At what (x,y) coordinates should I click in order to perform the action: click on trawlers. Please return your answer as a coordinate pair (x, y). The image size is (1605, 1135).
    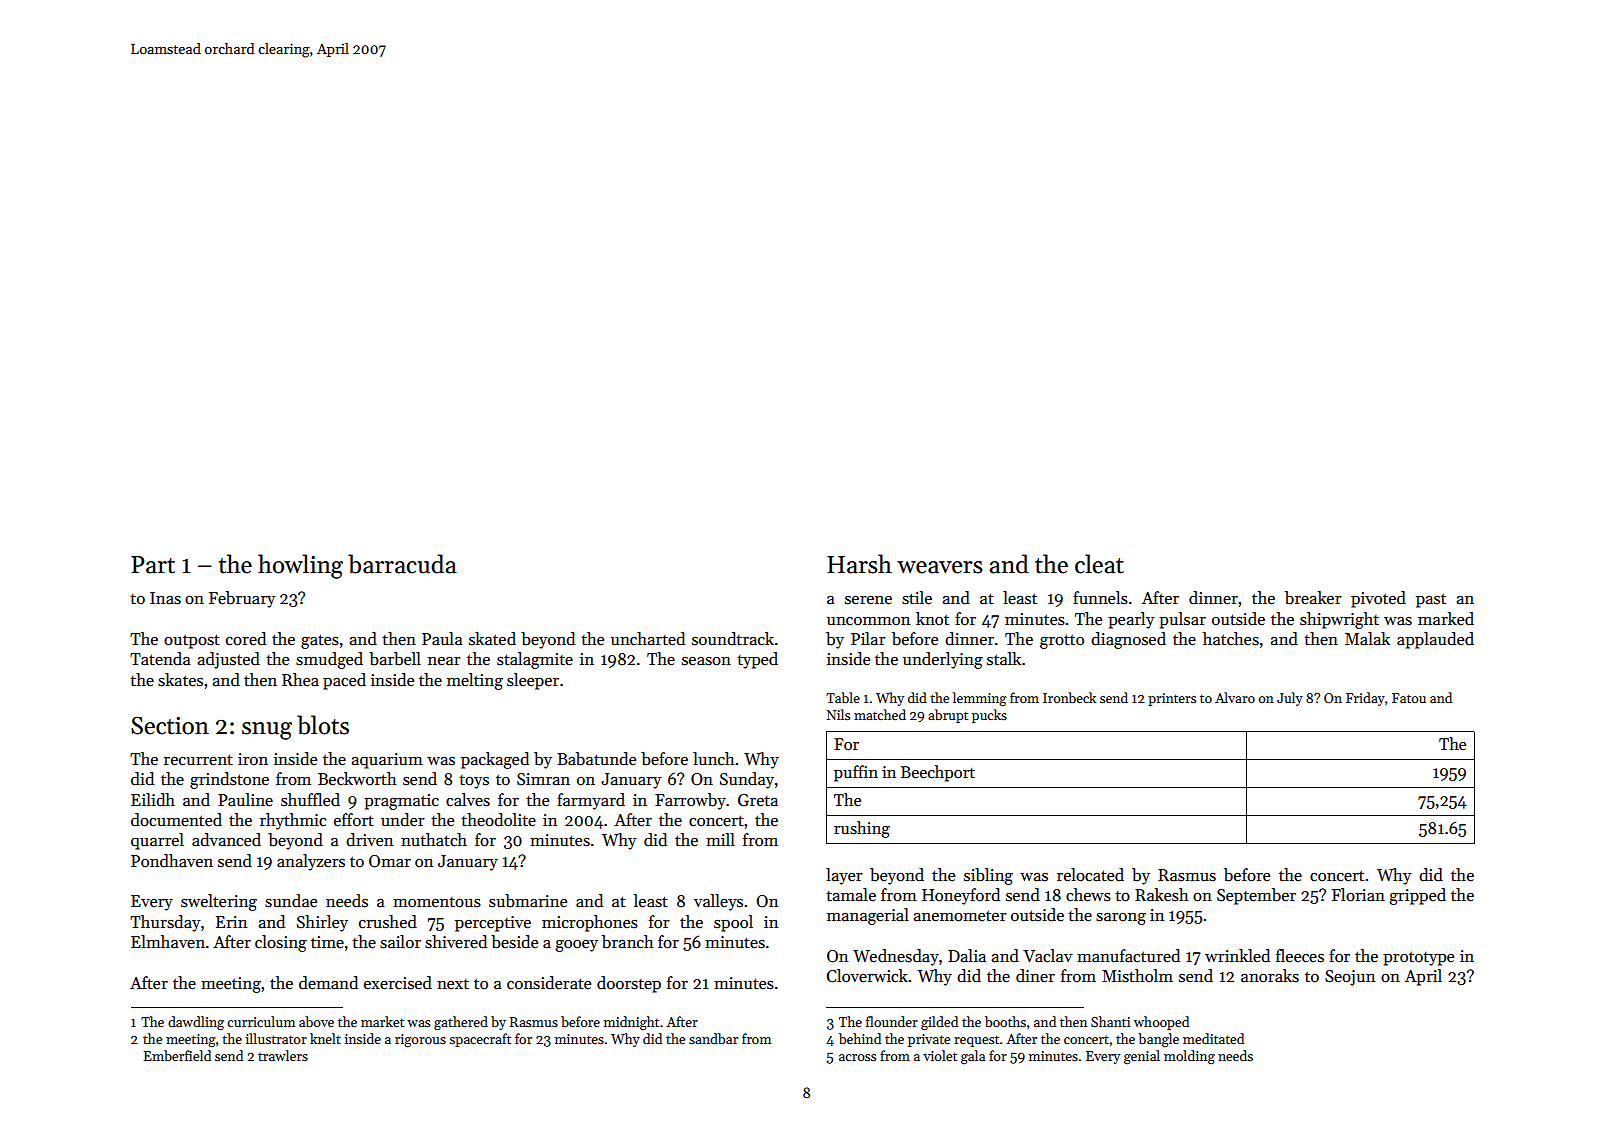
    Looking at the image, I should click on (283, 1055).
